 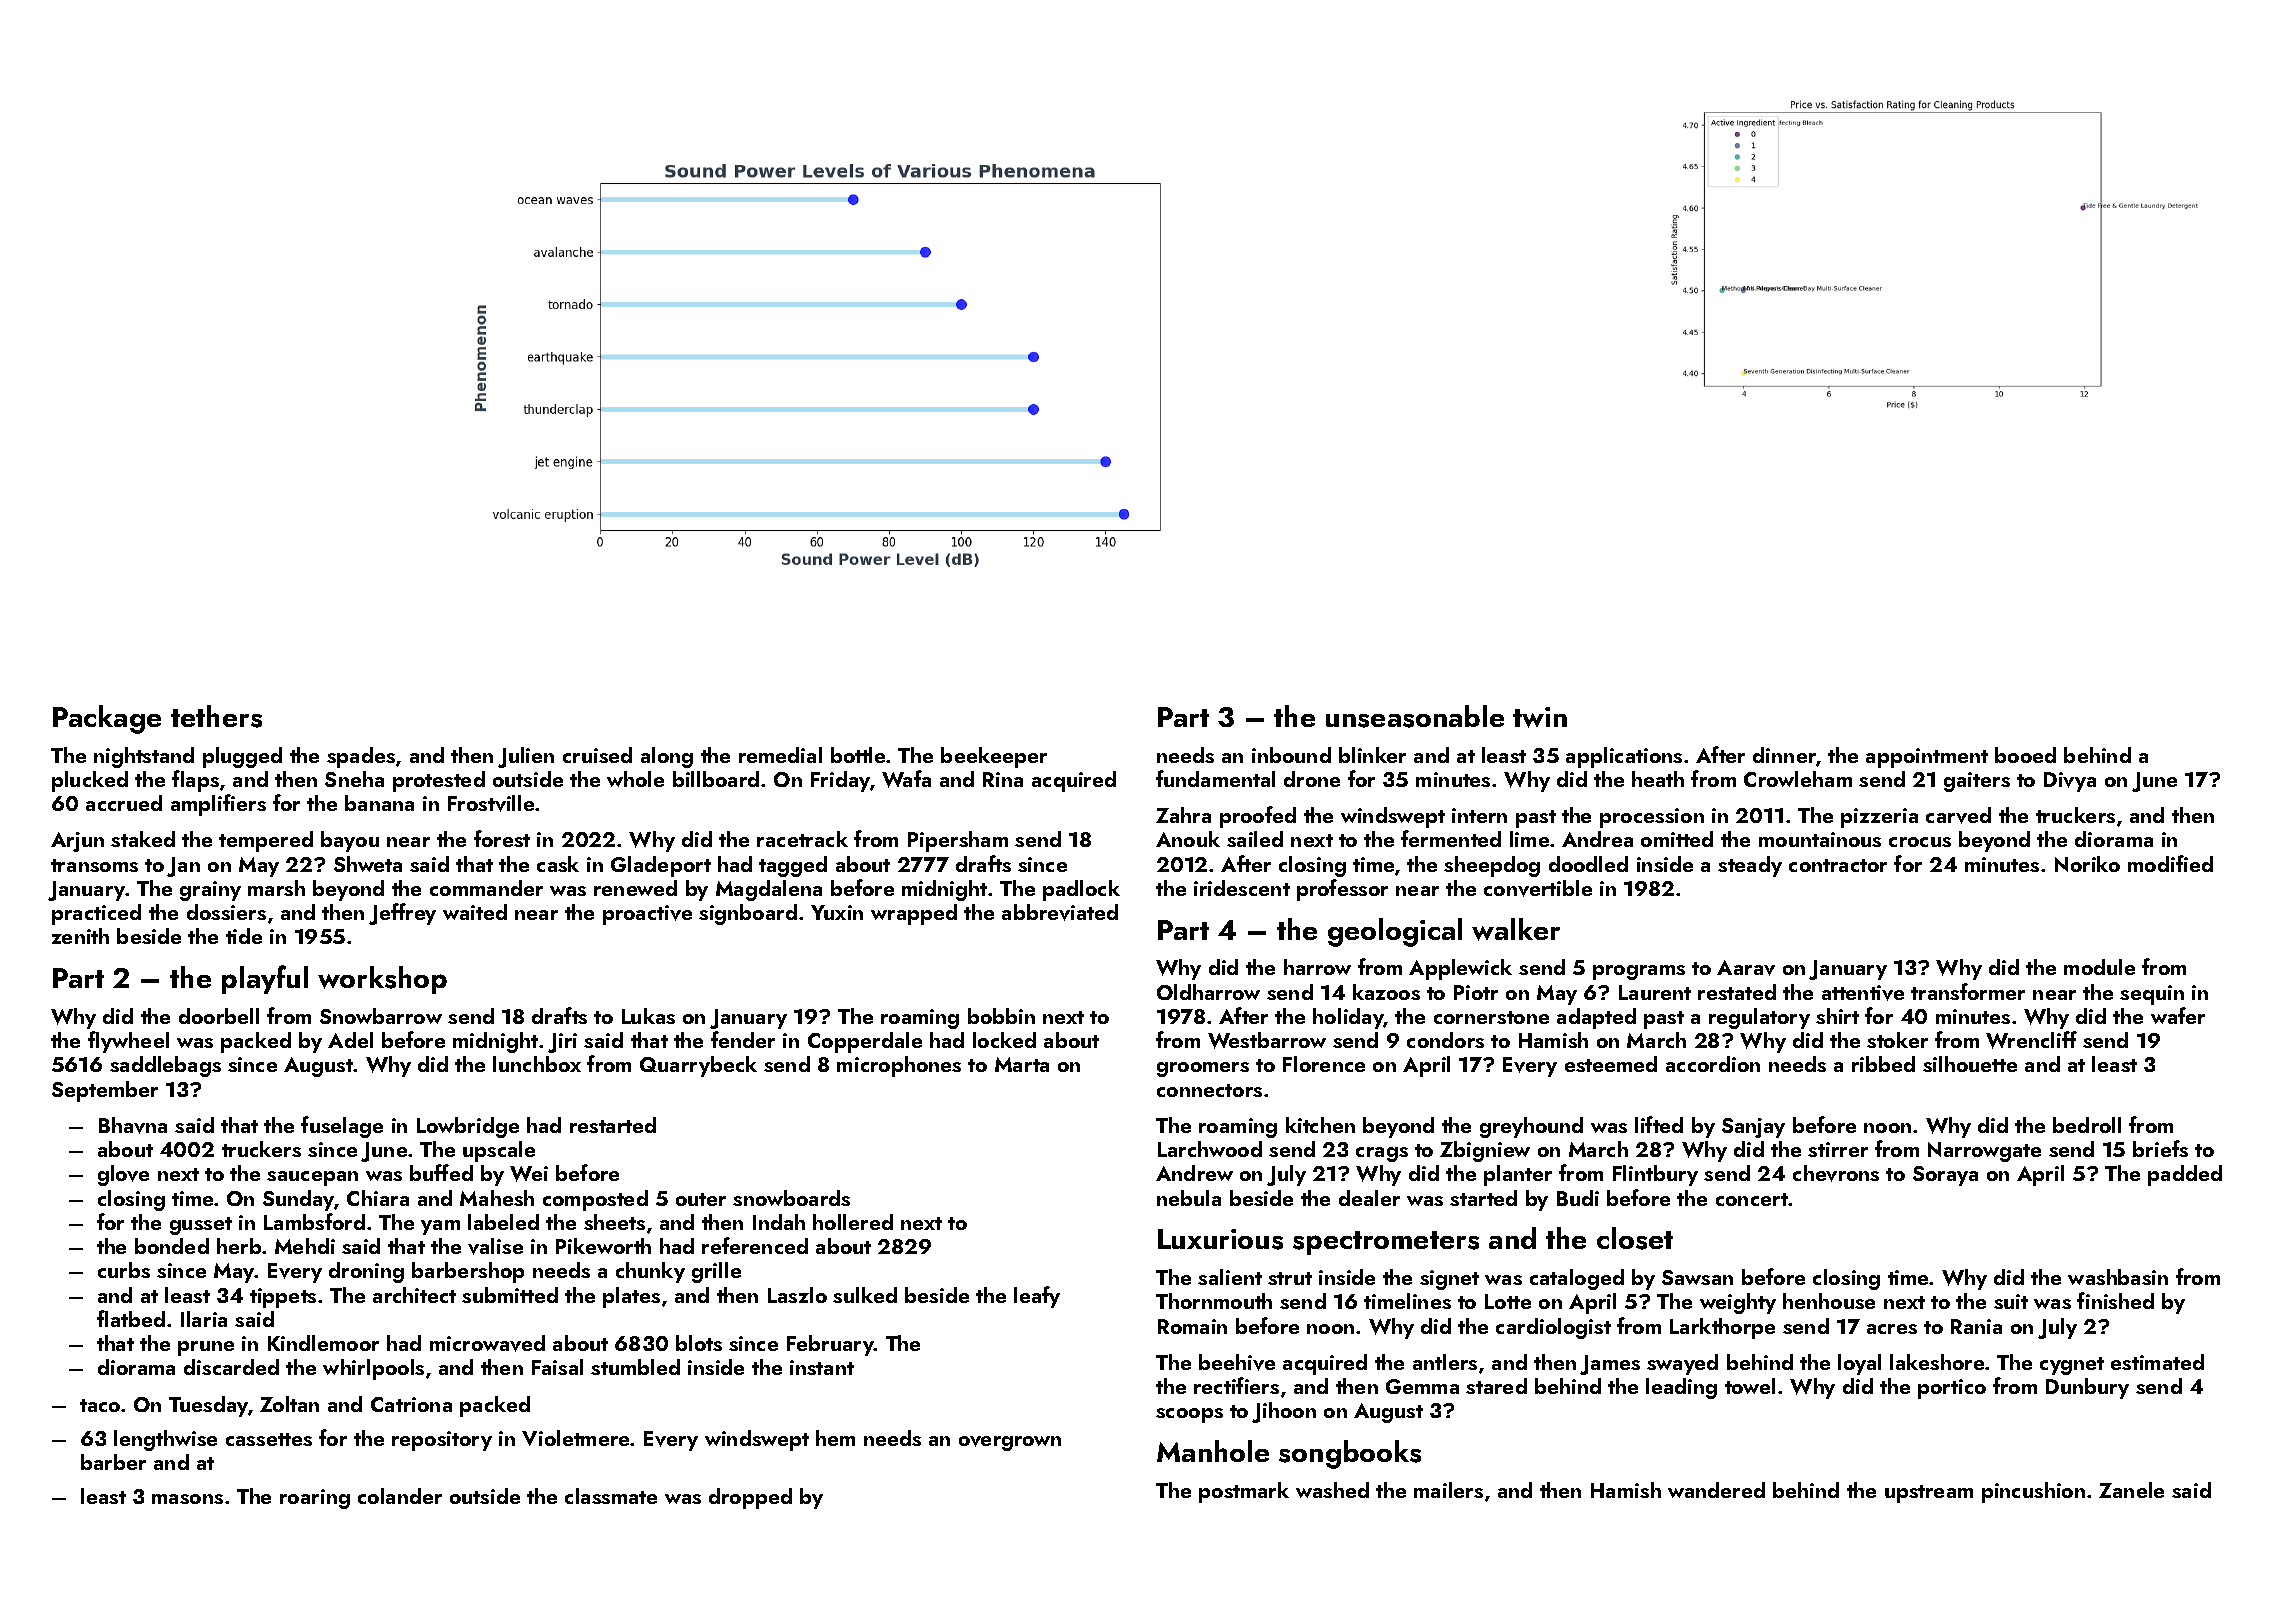 What do you see at coordinates (2087, 1125) in the screenshot?
I see `bedroll` at bounding box center [2087, 1125].
